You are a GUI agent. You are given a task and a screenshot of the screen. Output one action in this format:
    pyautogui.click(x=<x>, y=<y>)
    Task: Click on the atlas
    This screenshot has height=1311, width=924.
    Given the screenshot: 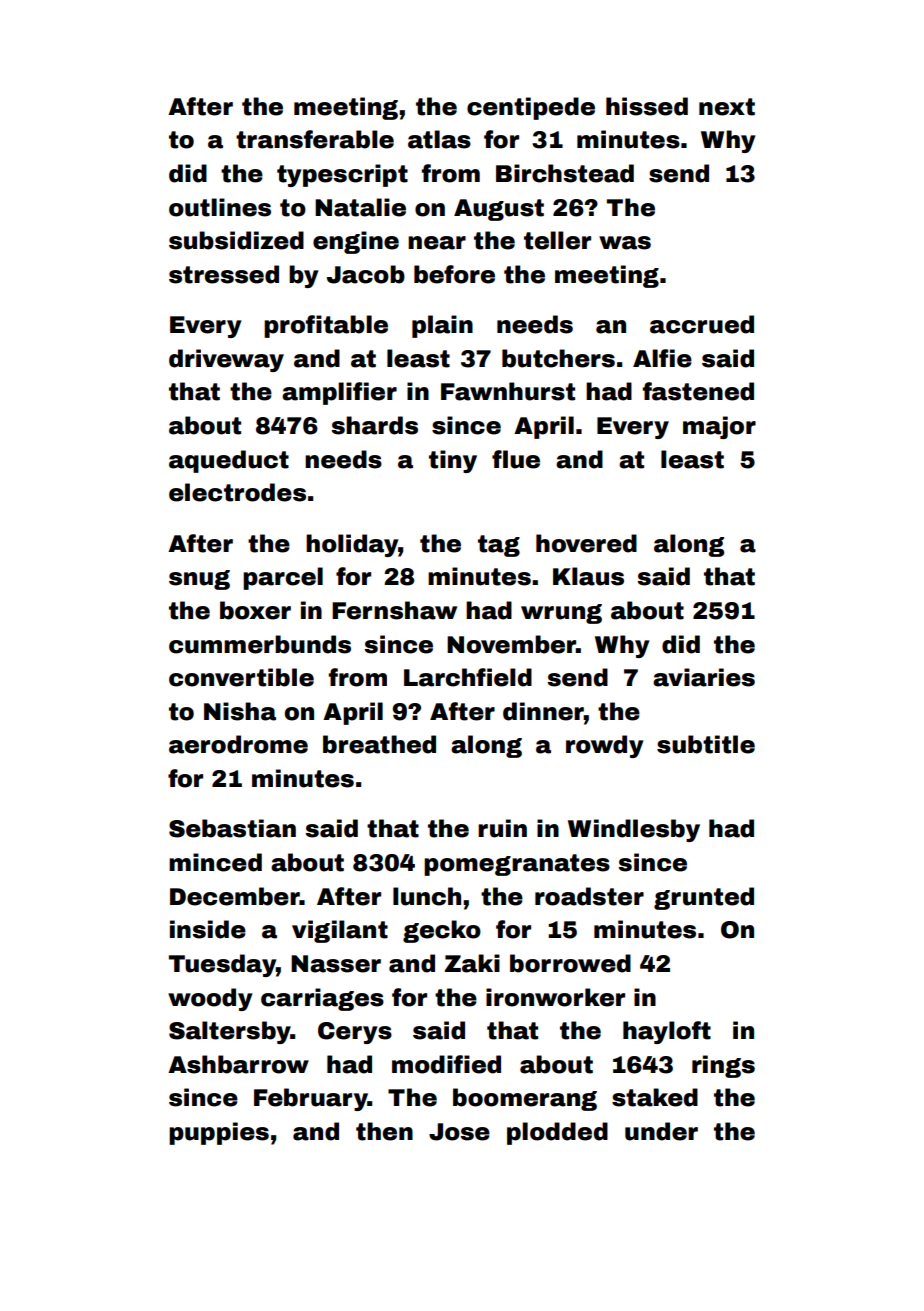 What is the action you would take?
    pyautogui.click(x=439, y=139)
